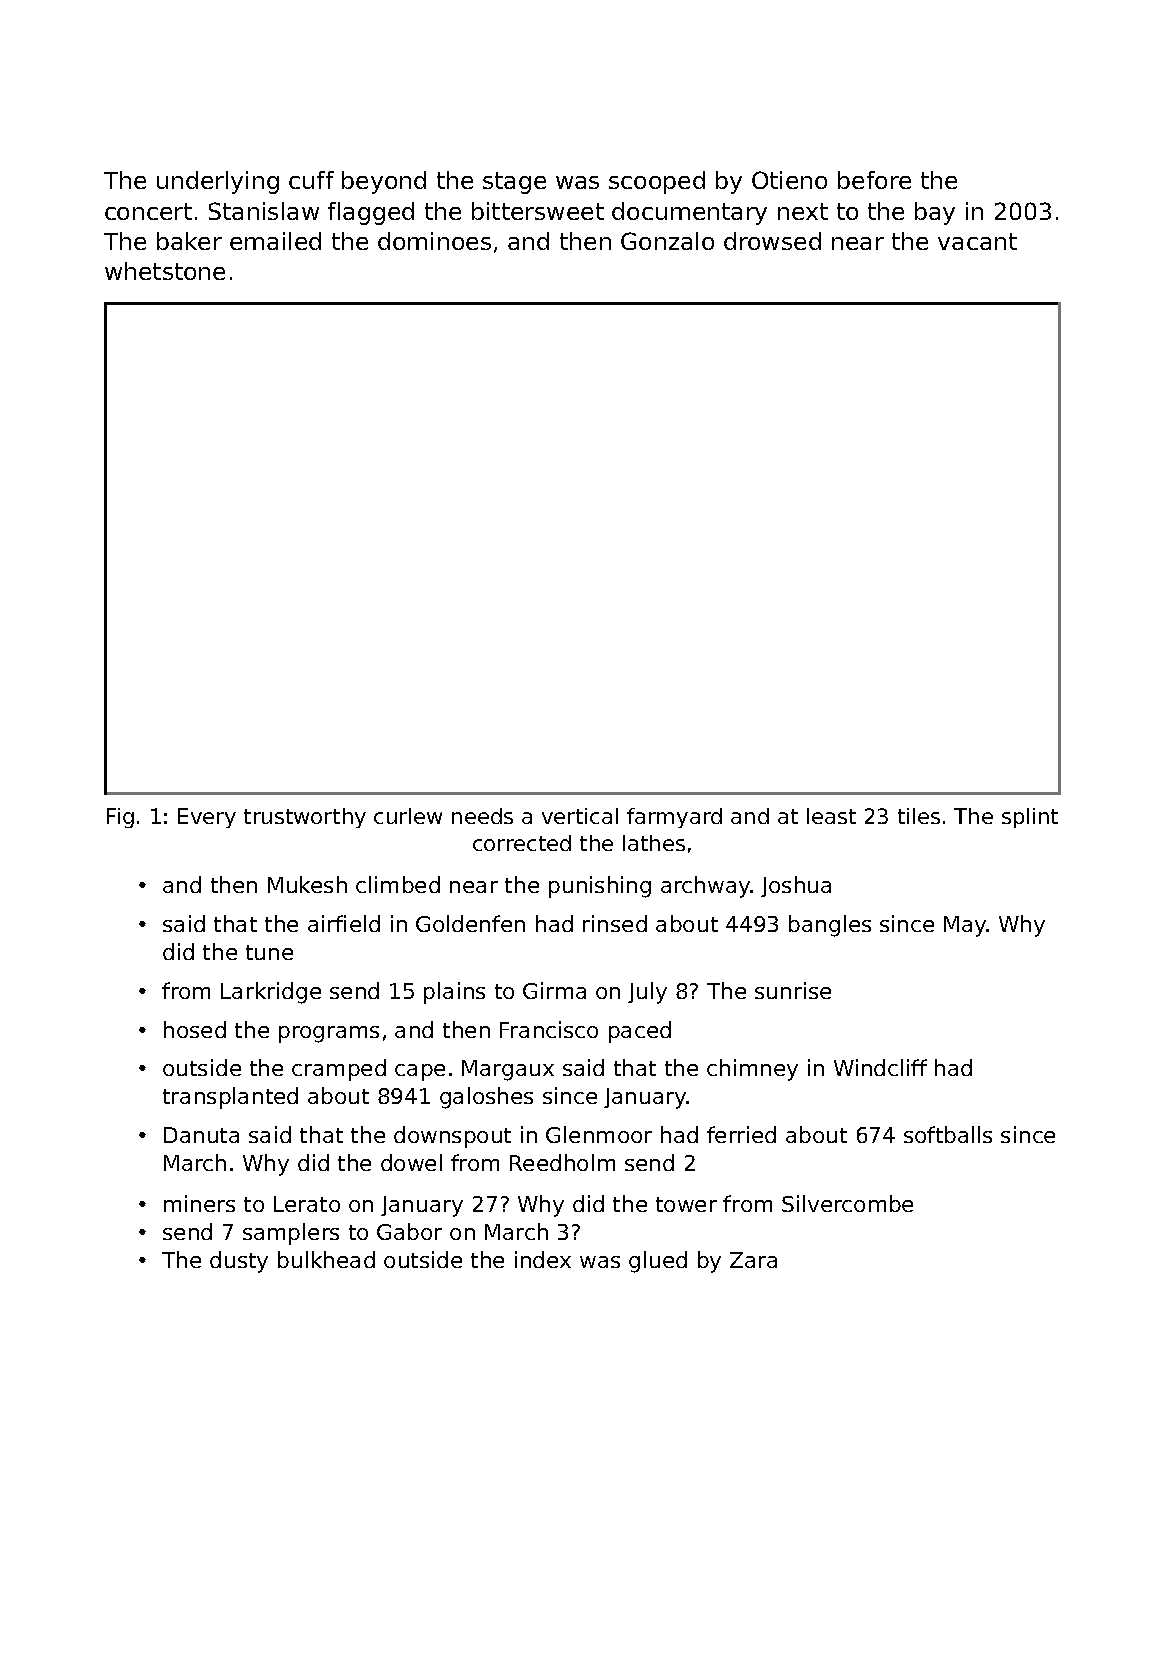 This document has width=1165, height=1654. Describe the element at coordinates (874, 180) in the document. I see `before` at that location.
